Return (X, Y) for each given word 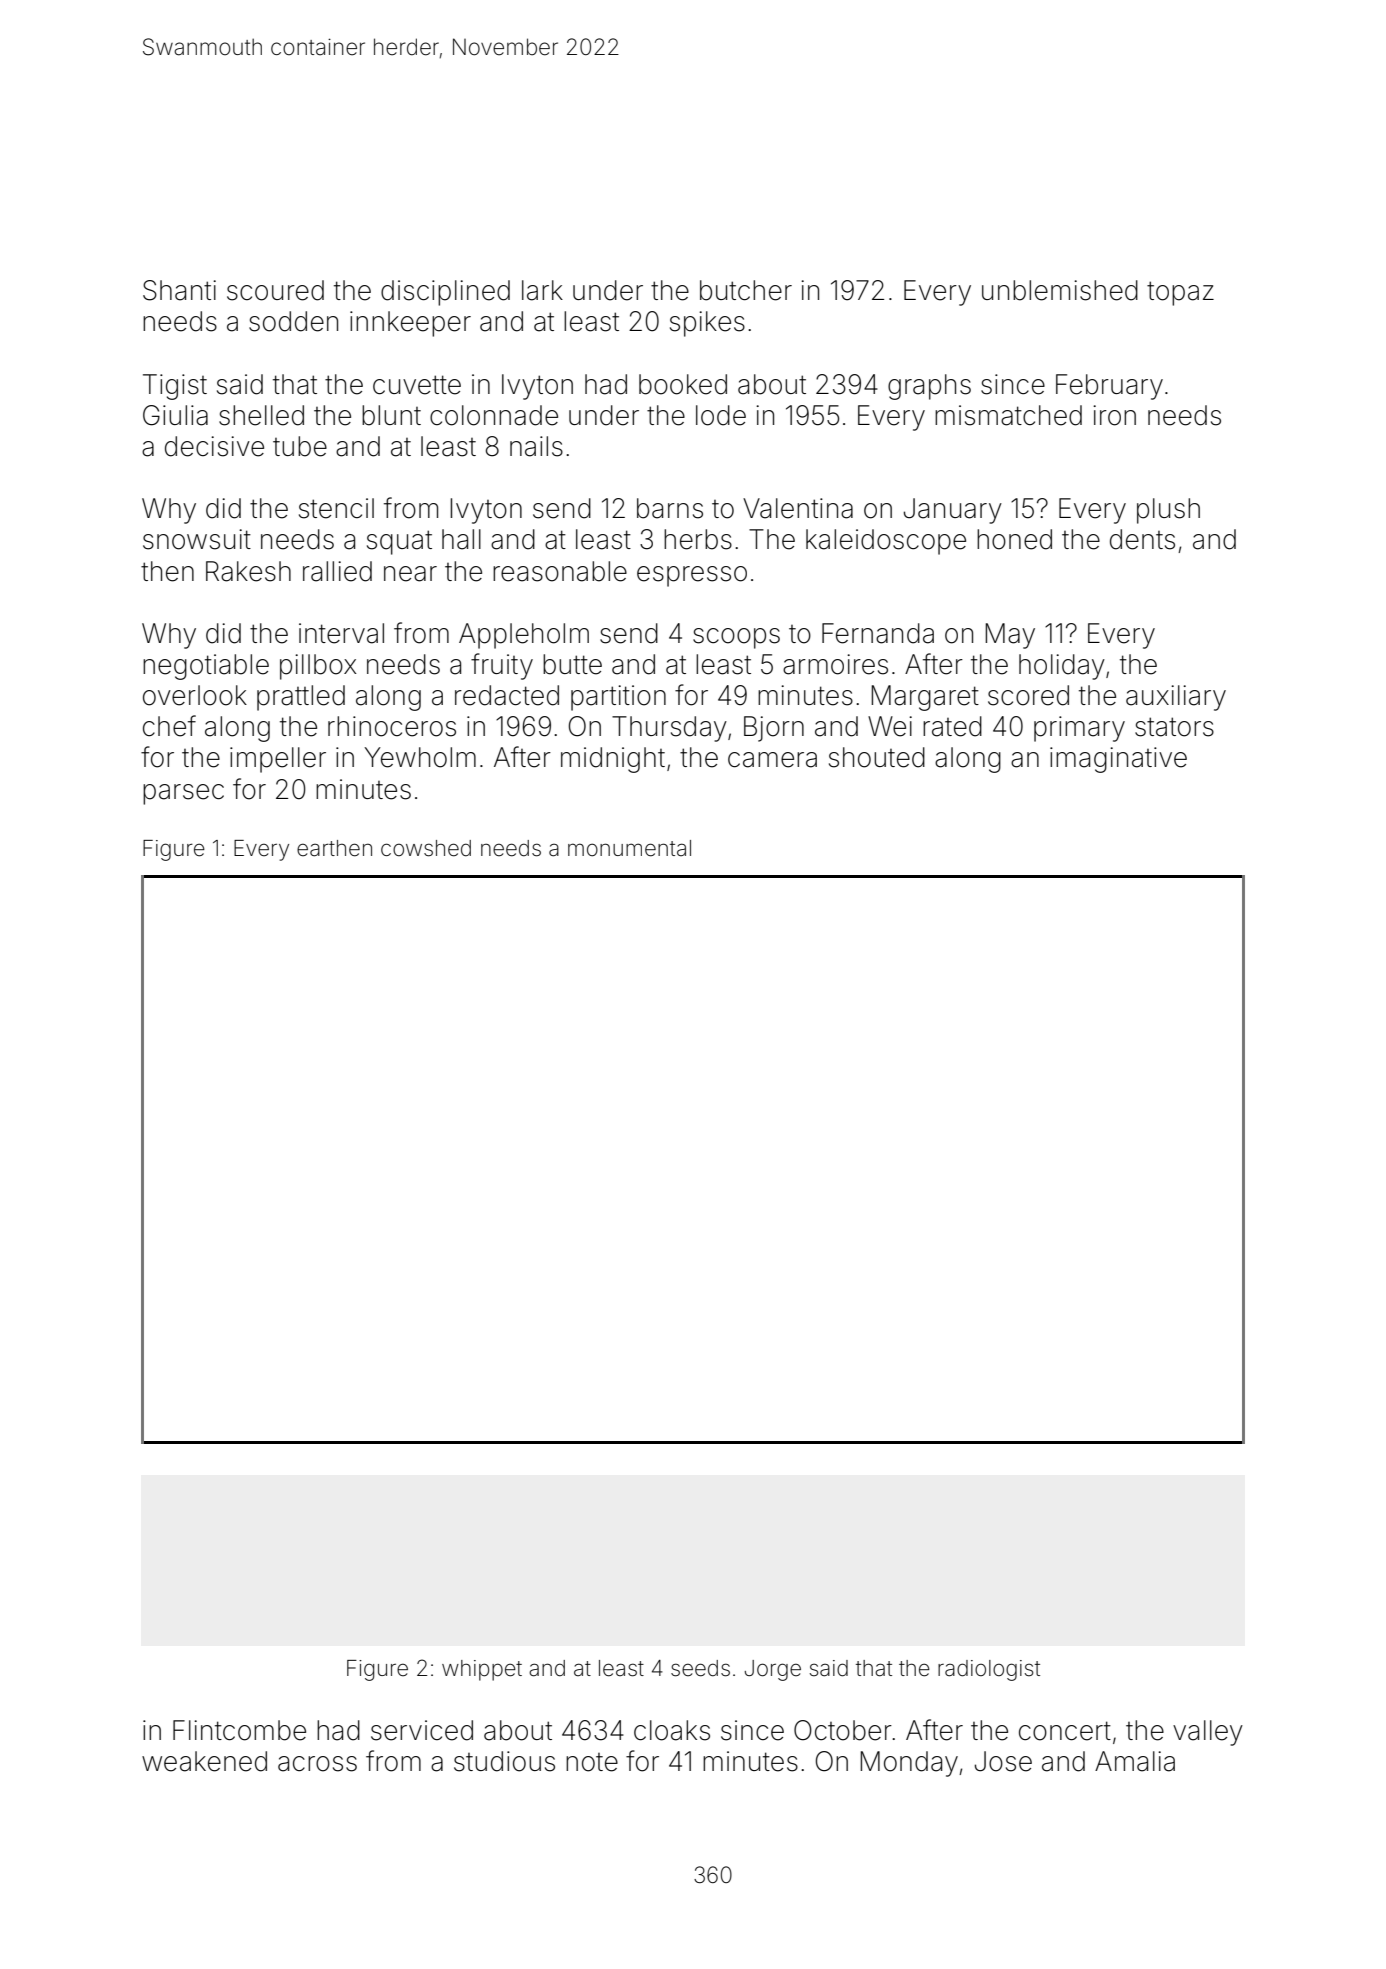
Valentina (798, 508)
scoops (736, 638)
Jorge (773, 1670)
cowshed (426, 848)
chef (169, 726)
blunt (391, 415)
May (1010, 636)
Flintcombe (239, 1730)
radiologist (989, 1670)
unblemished (1060, 290)
